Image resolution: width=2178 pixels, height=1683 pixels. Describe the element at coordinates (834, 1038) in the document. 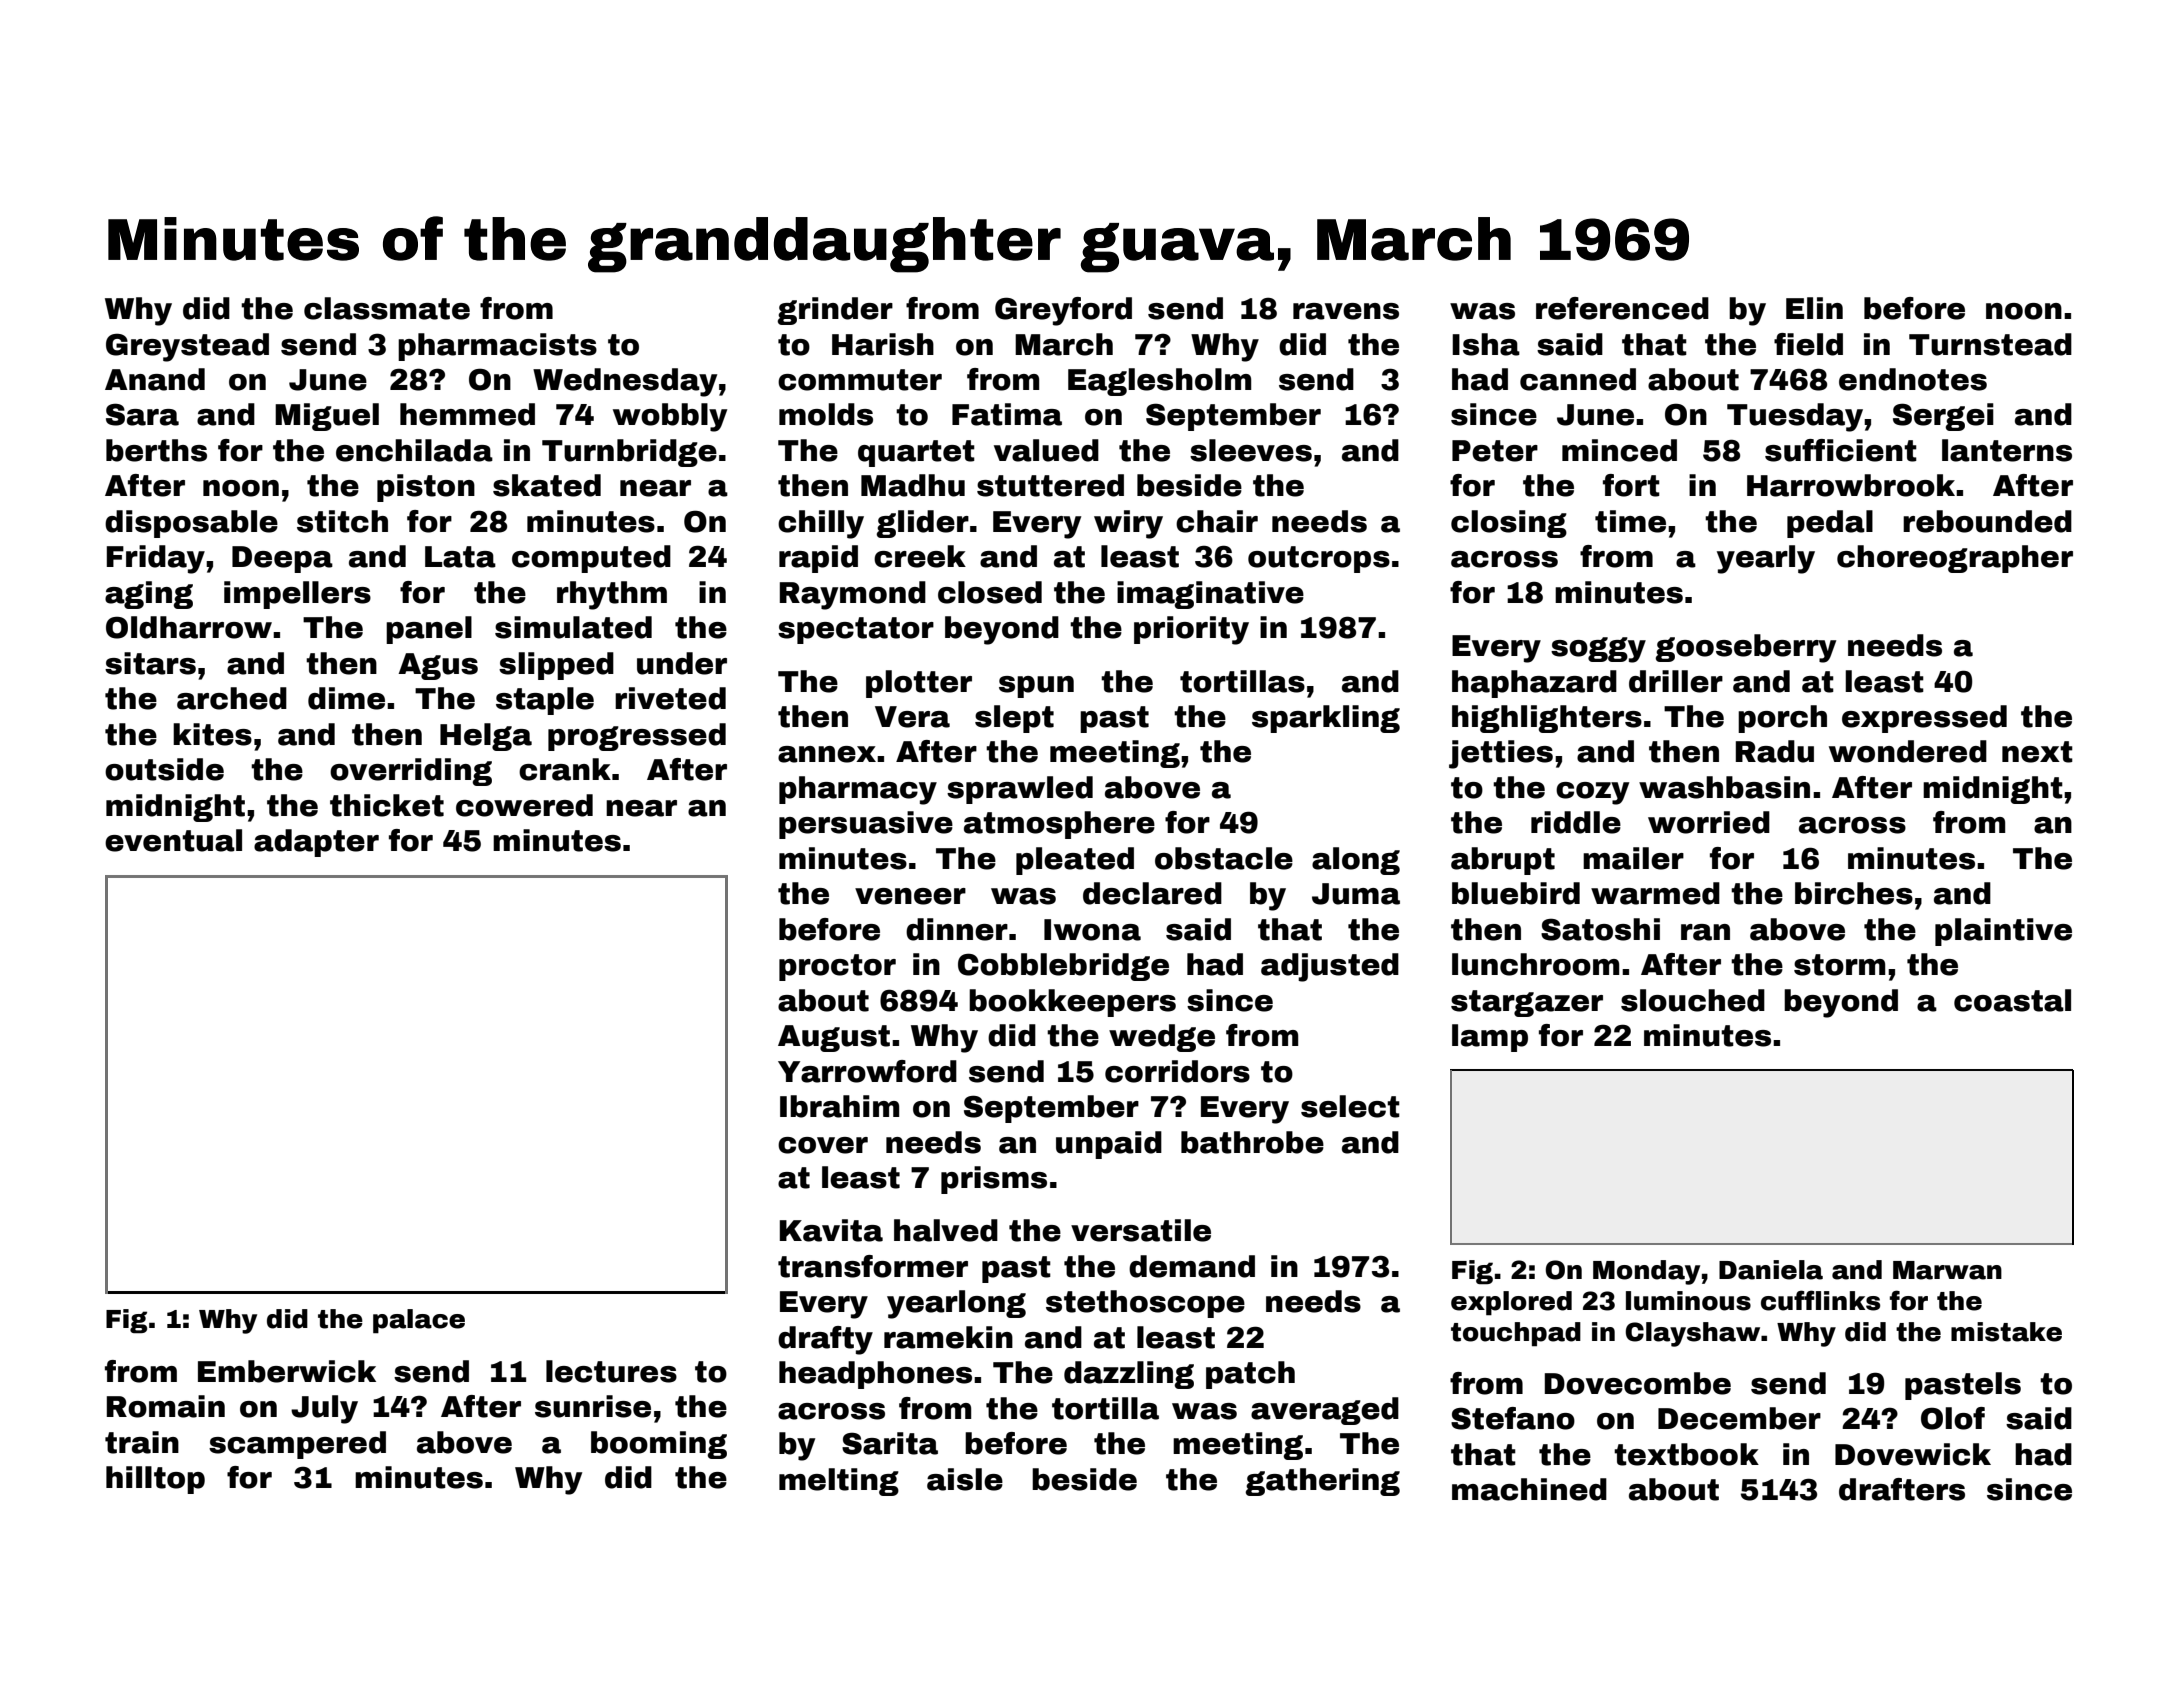

I see `August` at that location.
